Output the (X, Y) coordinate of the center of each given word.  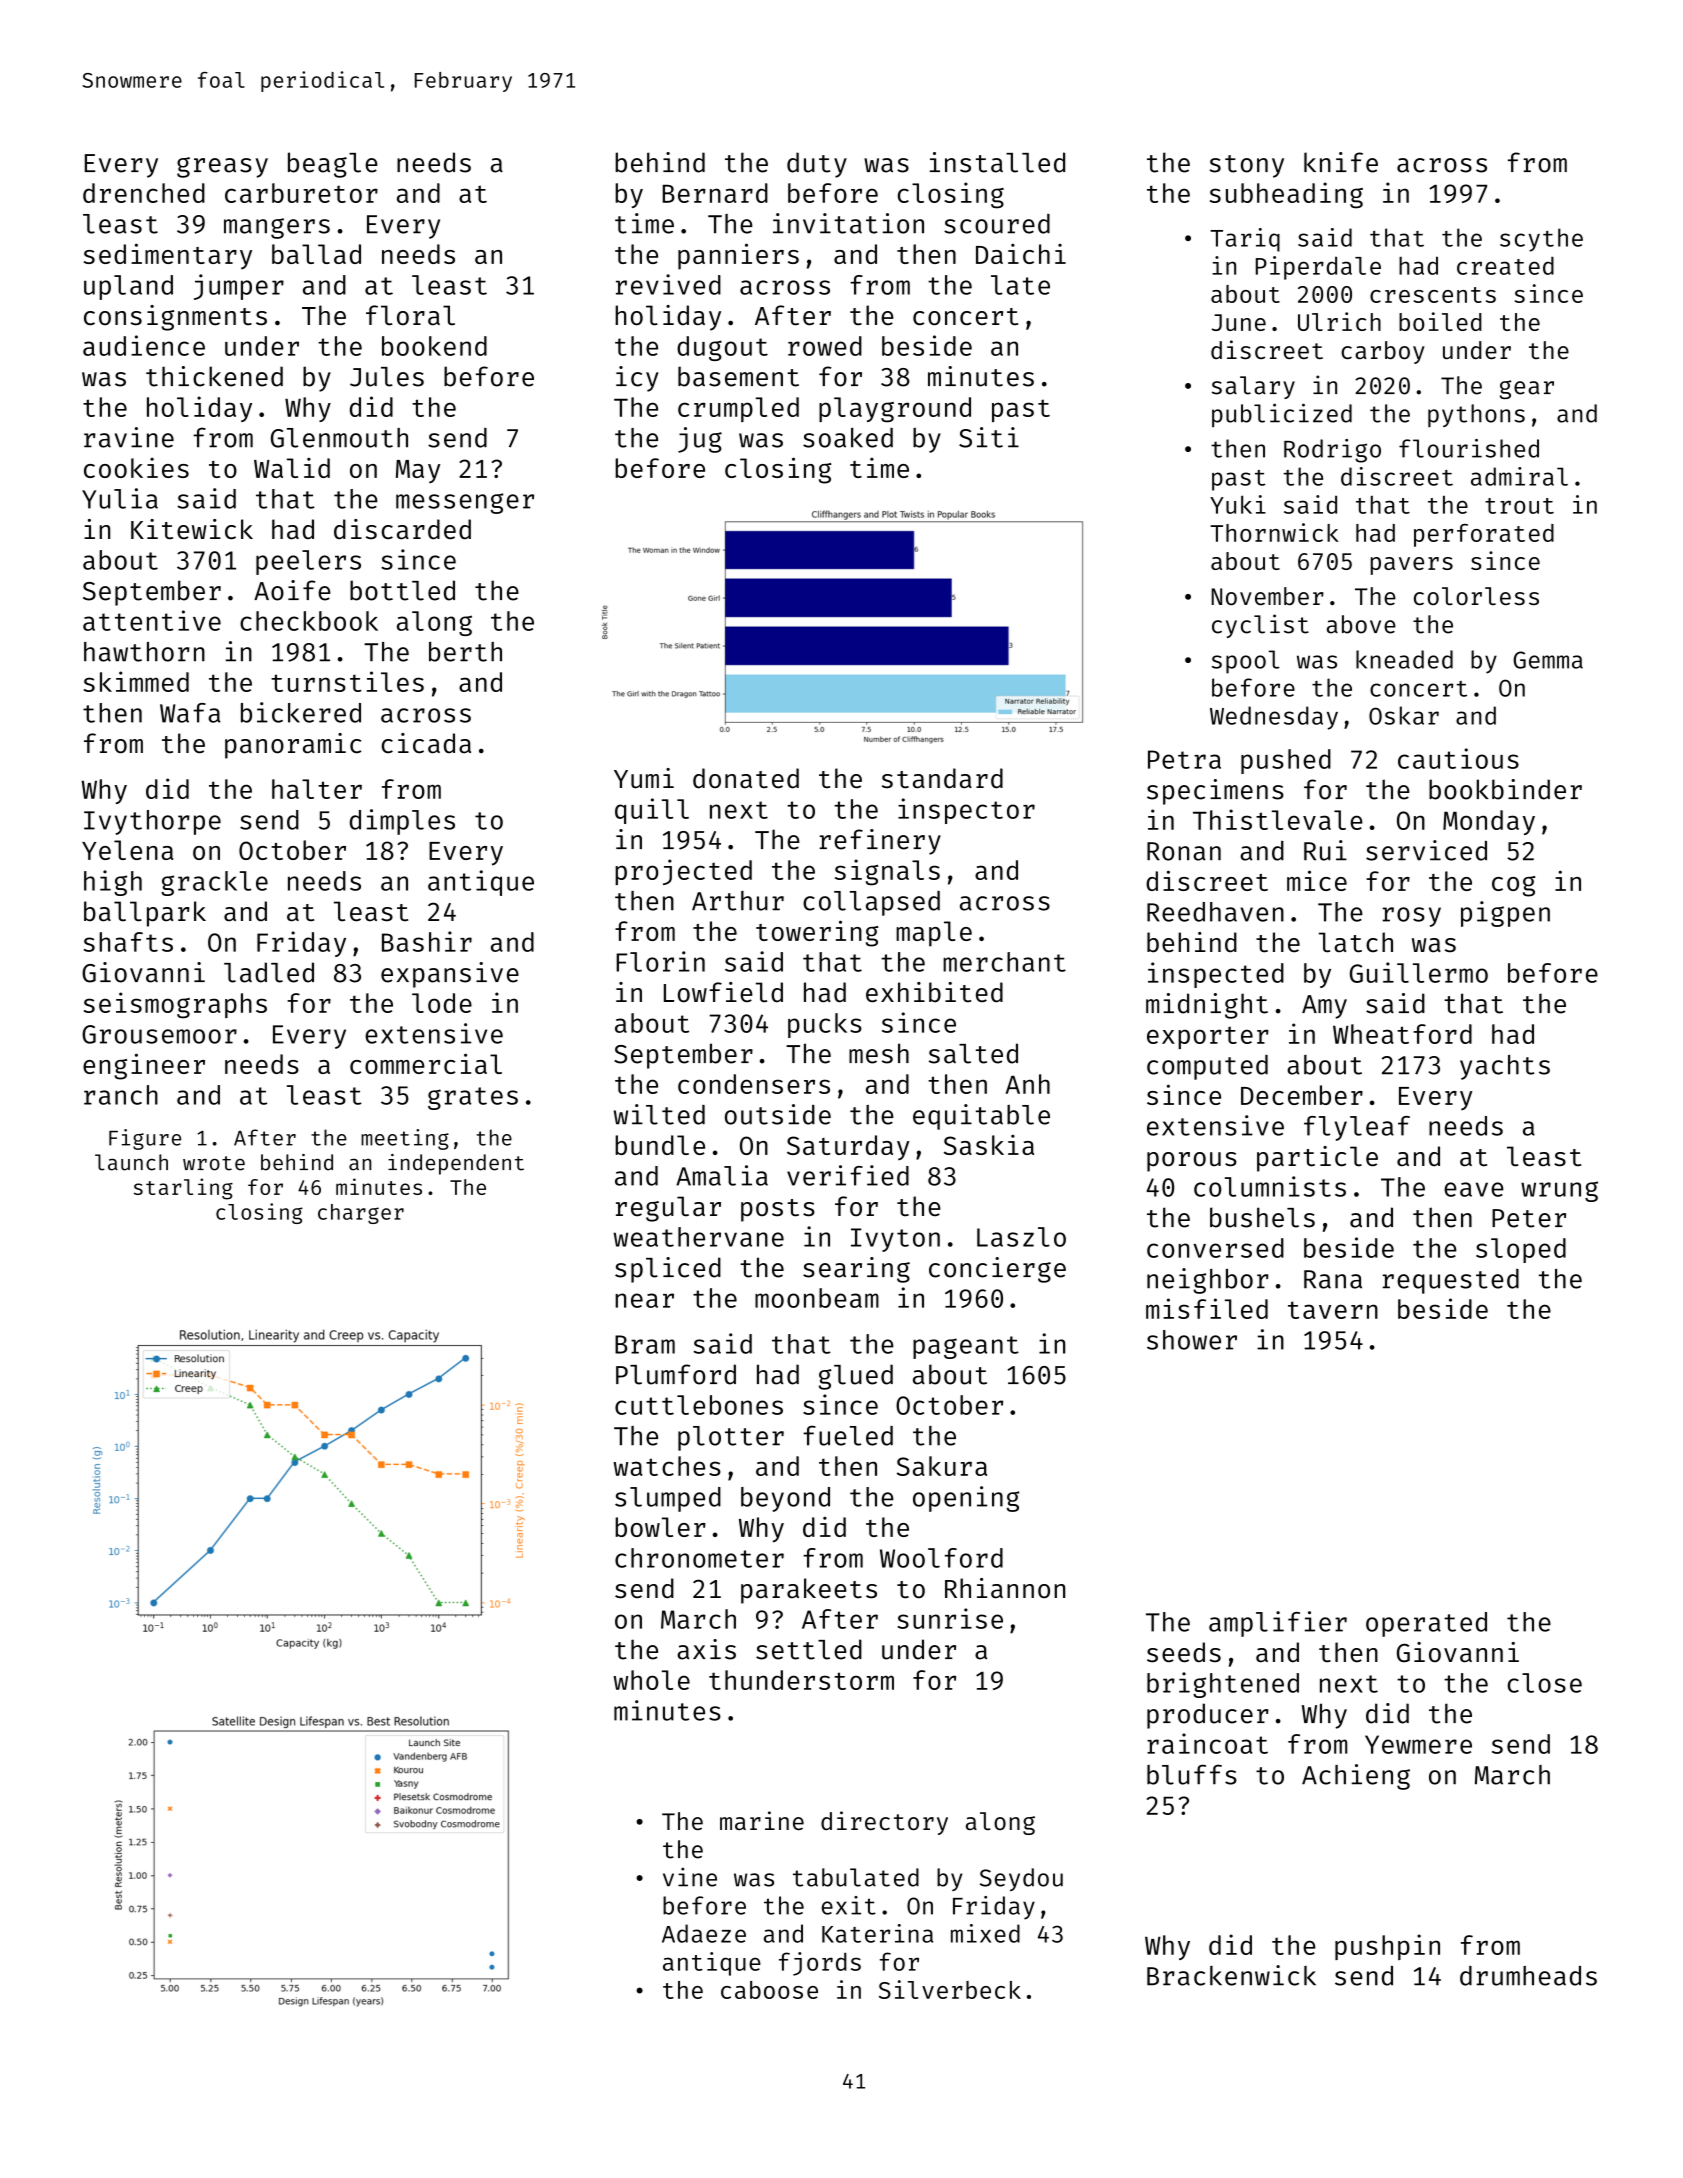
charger (361, 1214)
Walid (292, 468)
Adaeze (704, 1933)
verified (848, 1175)
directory (884, 1823)
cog (1514, 886)
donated (746, 778)
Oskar (1404, 715)
